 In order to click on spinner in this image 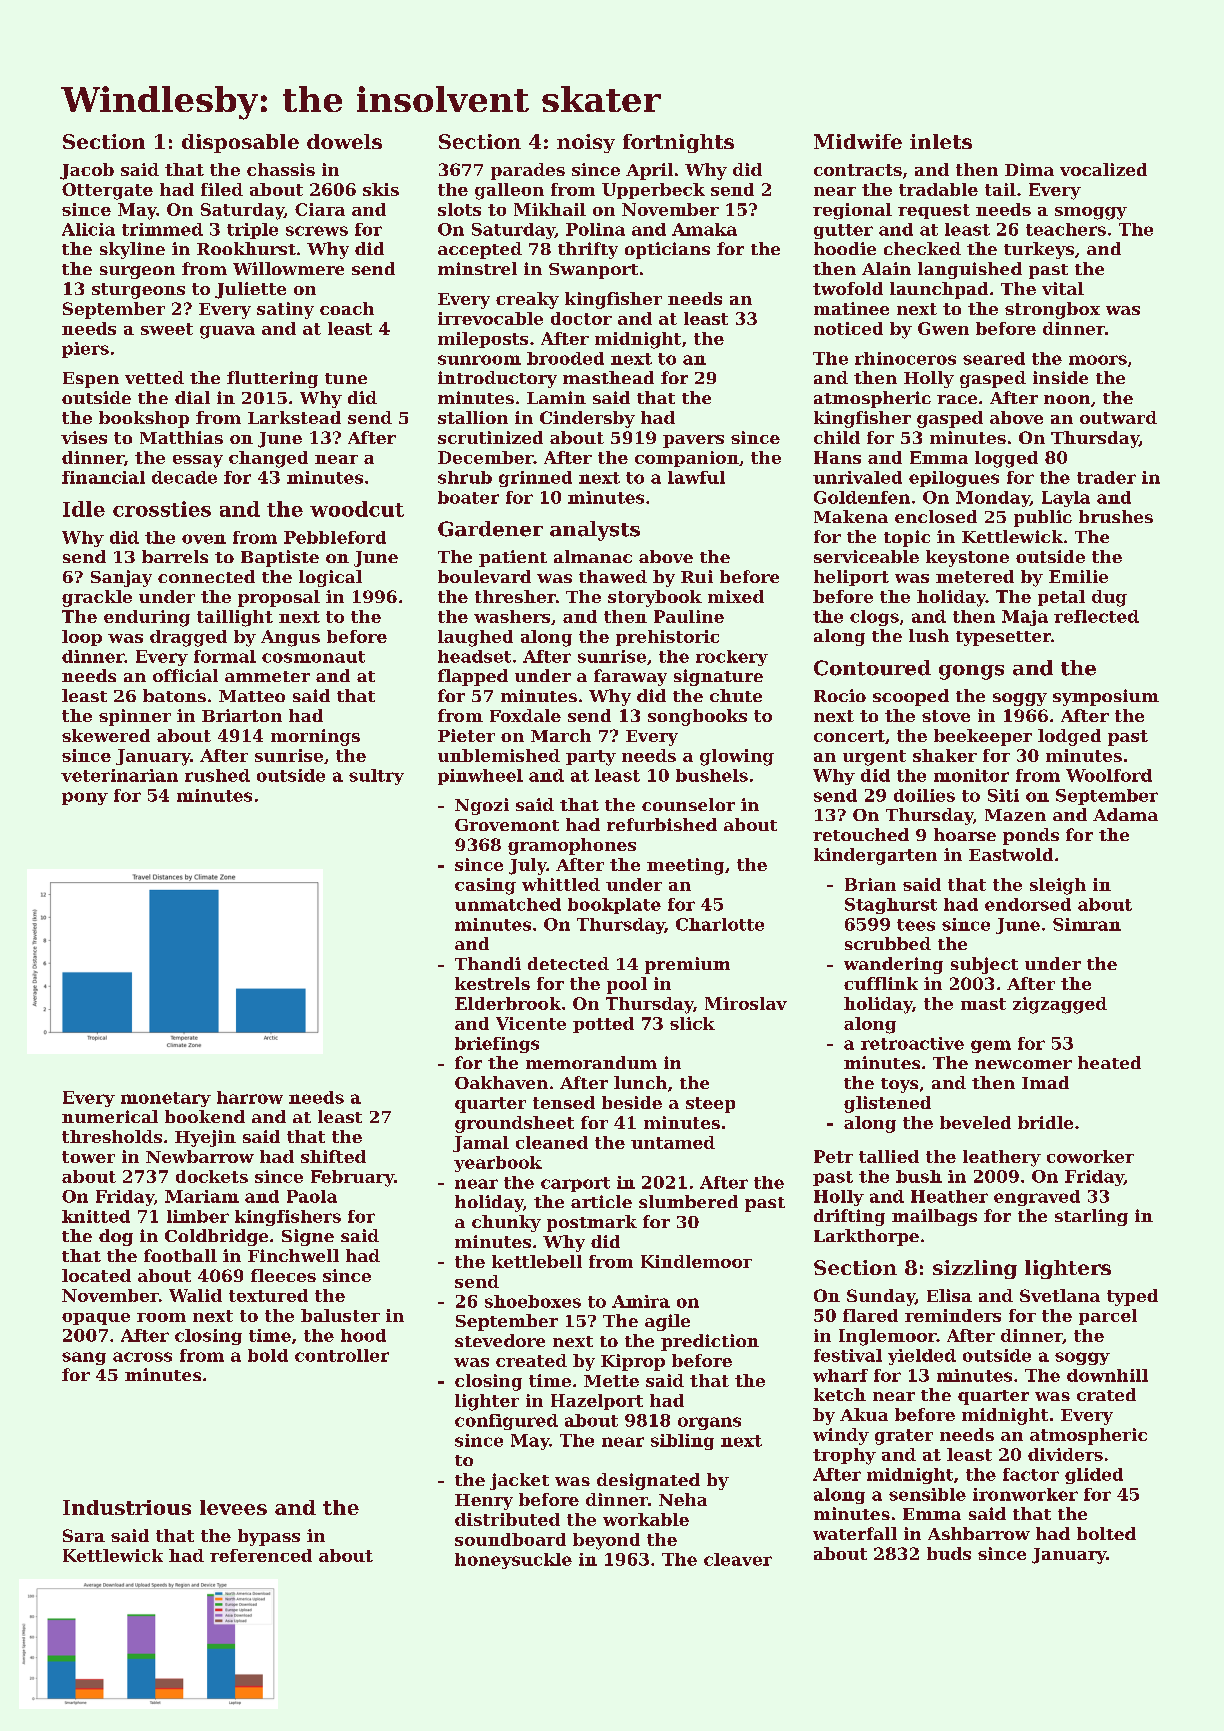, I will do `click(135, 717)`.
